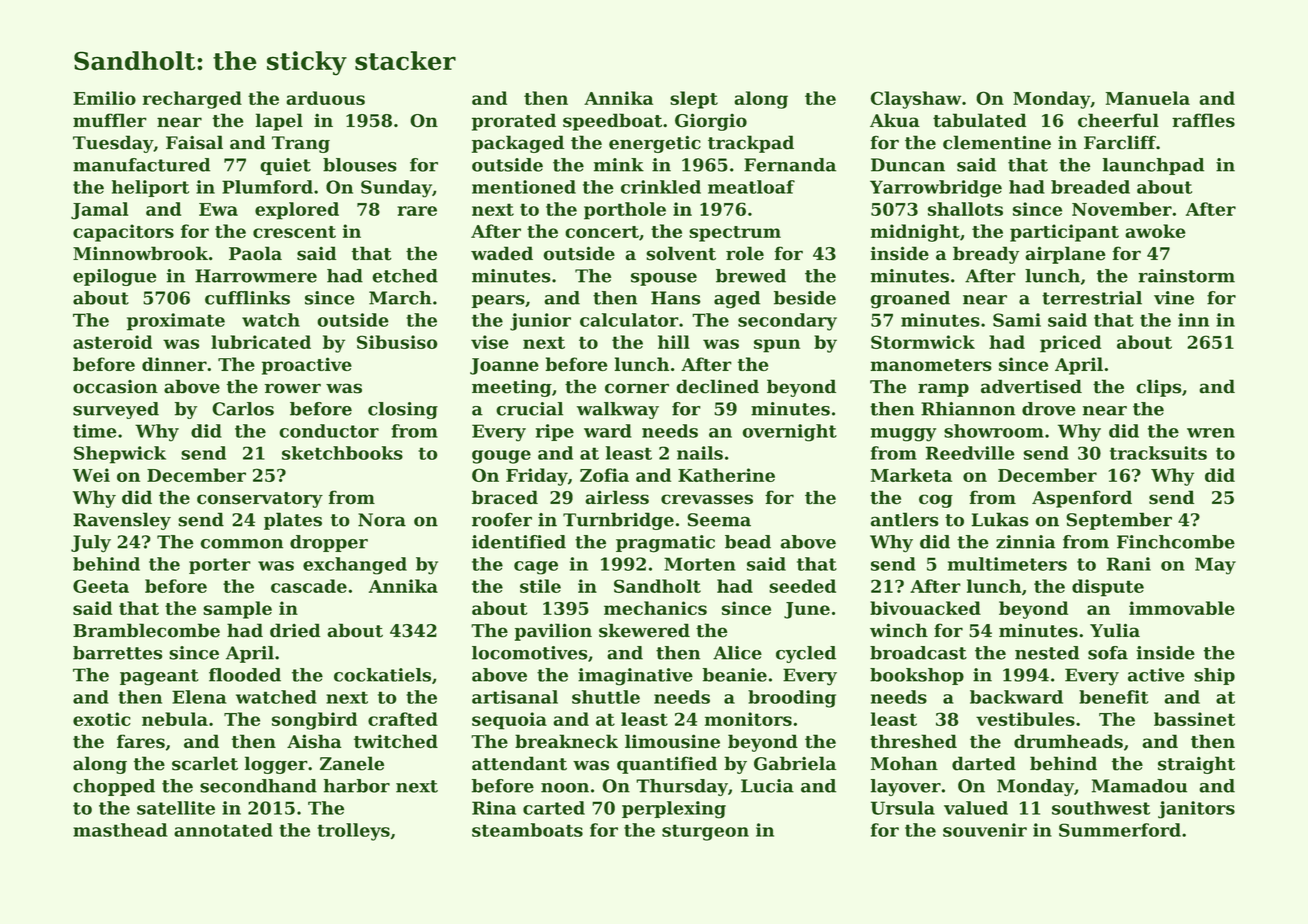 This image has height=924, width=1308. What do you see at coordinates (1203, 120) in the image?
I see `raffles` at bounding box center [1203, 120].
